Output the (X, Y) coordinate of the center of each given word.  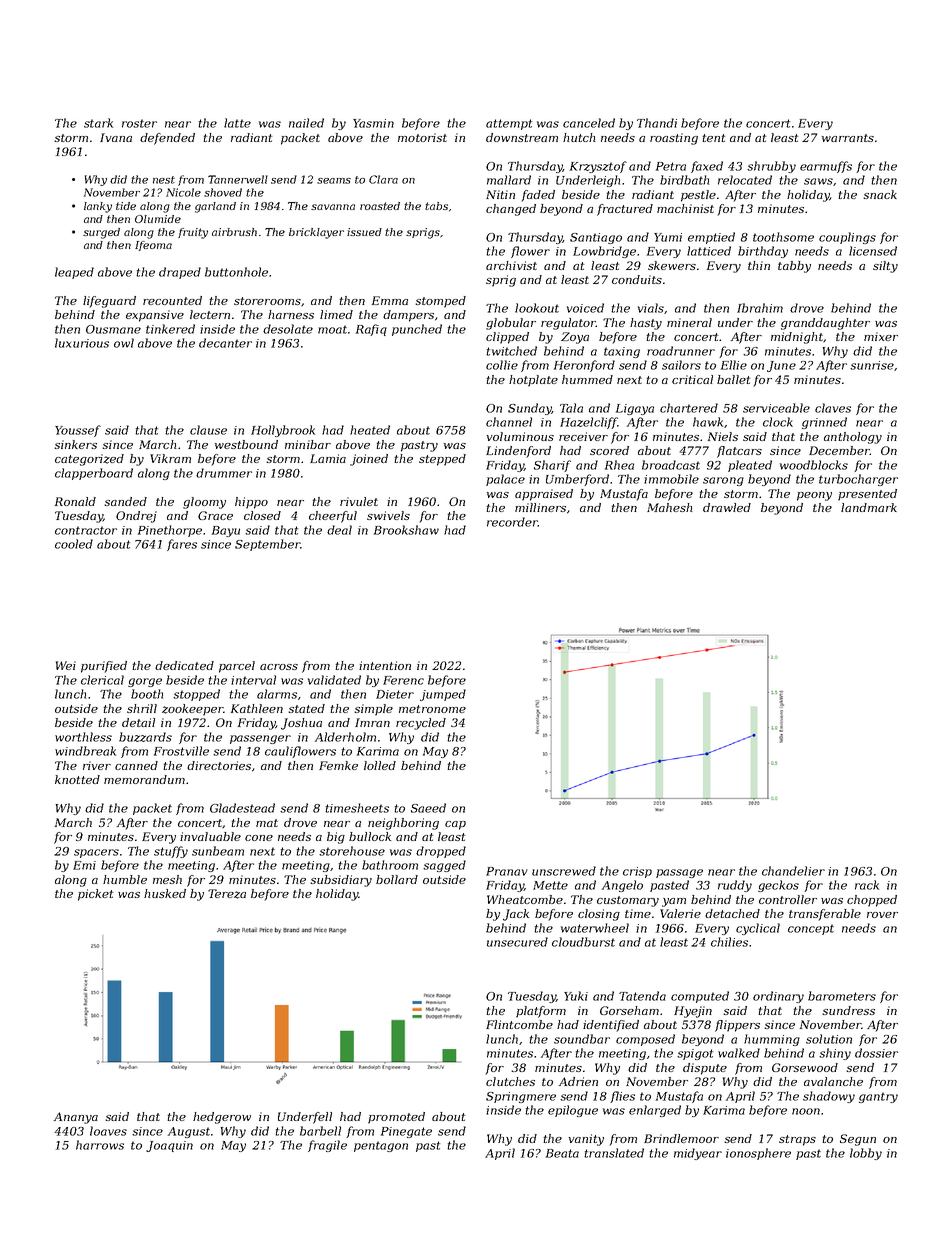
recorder (512, 522)
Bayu (226, 531)
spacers (96, 853)
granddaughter (825, 324)
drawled (727, 507)
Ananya (76, 1118)
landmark (869, 507)
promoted (396, 1118)
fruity (193, 233)
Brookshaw (406, 530)
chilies (729, 942)
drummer (224, 473)
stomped (440, 302)
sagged (444, 866)
